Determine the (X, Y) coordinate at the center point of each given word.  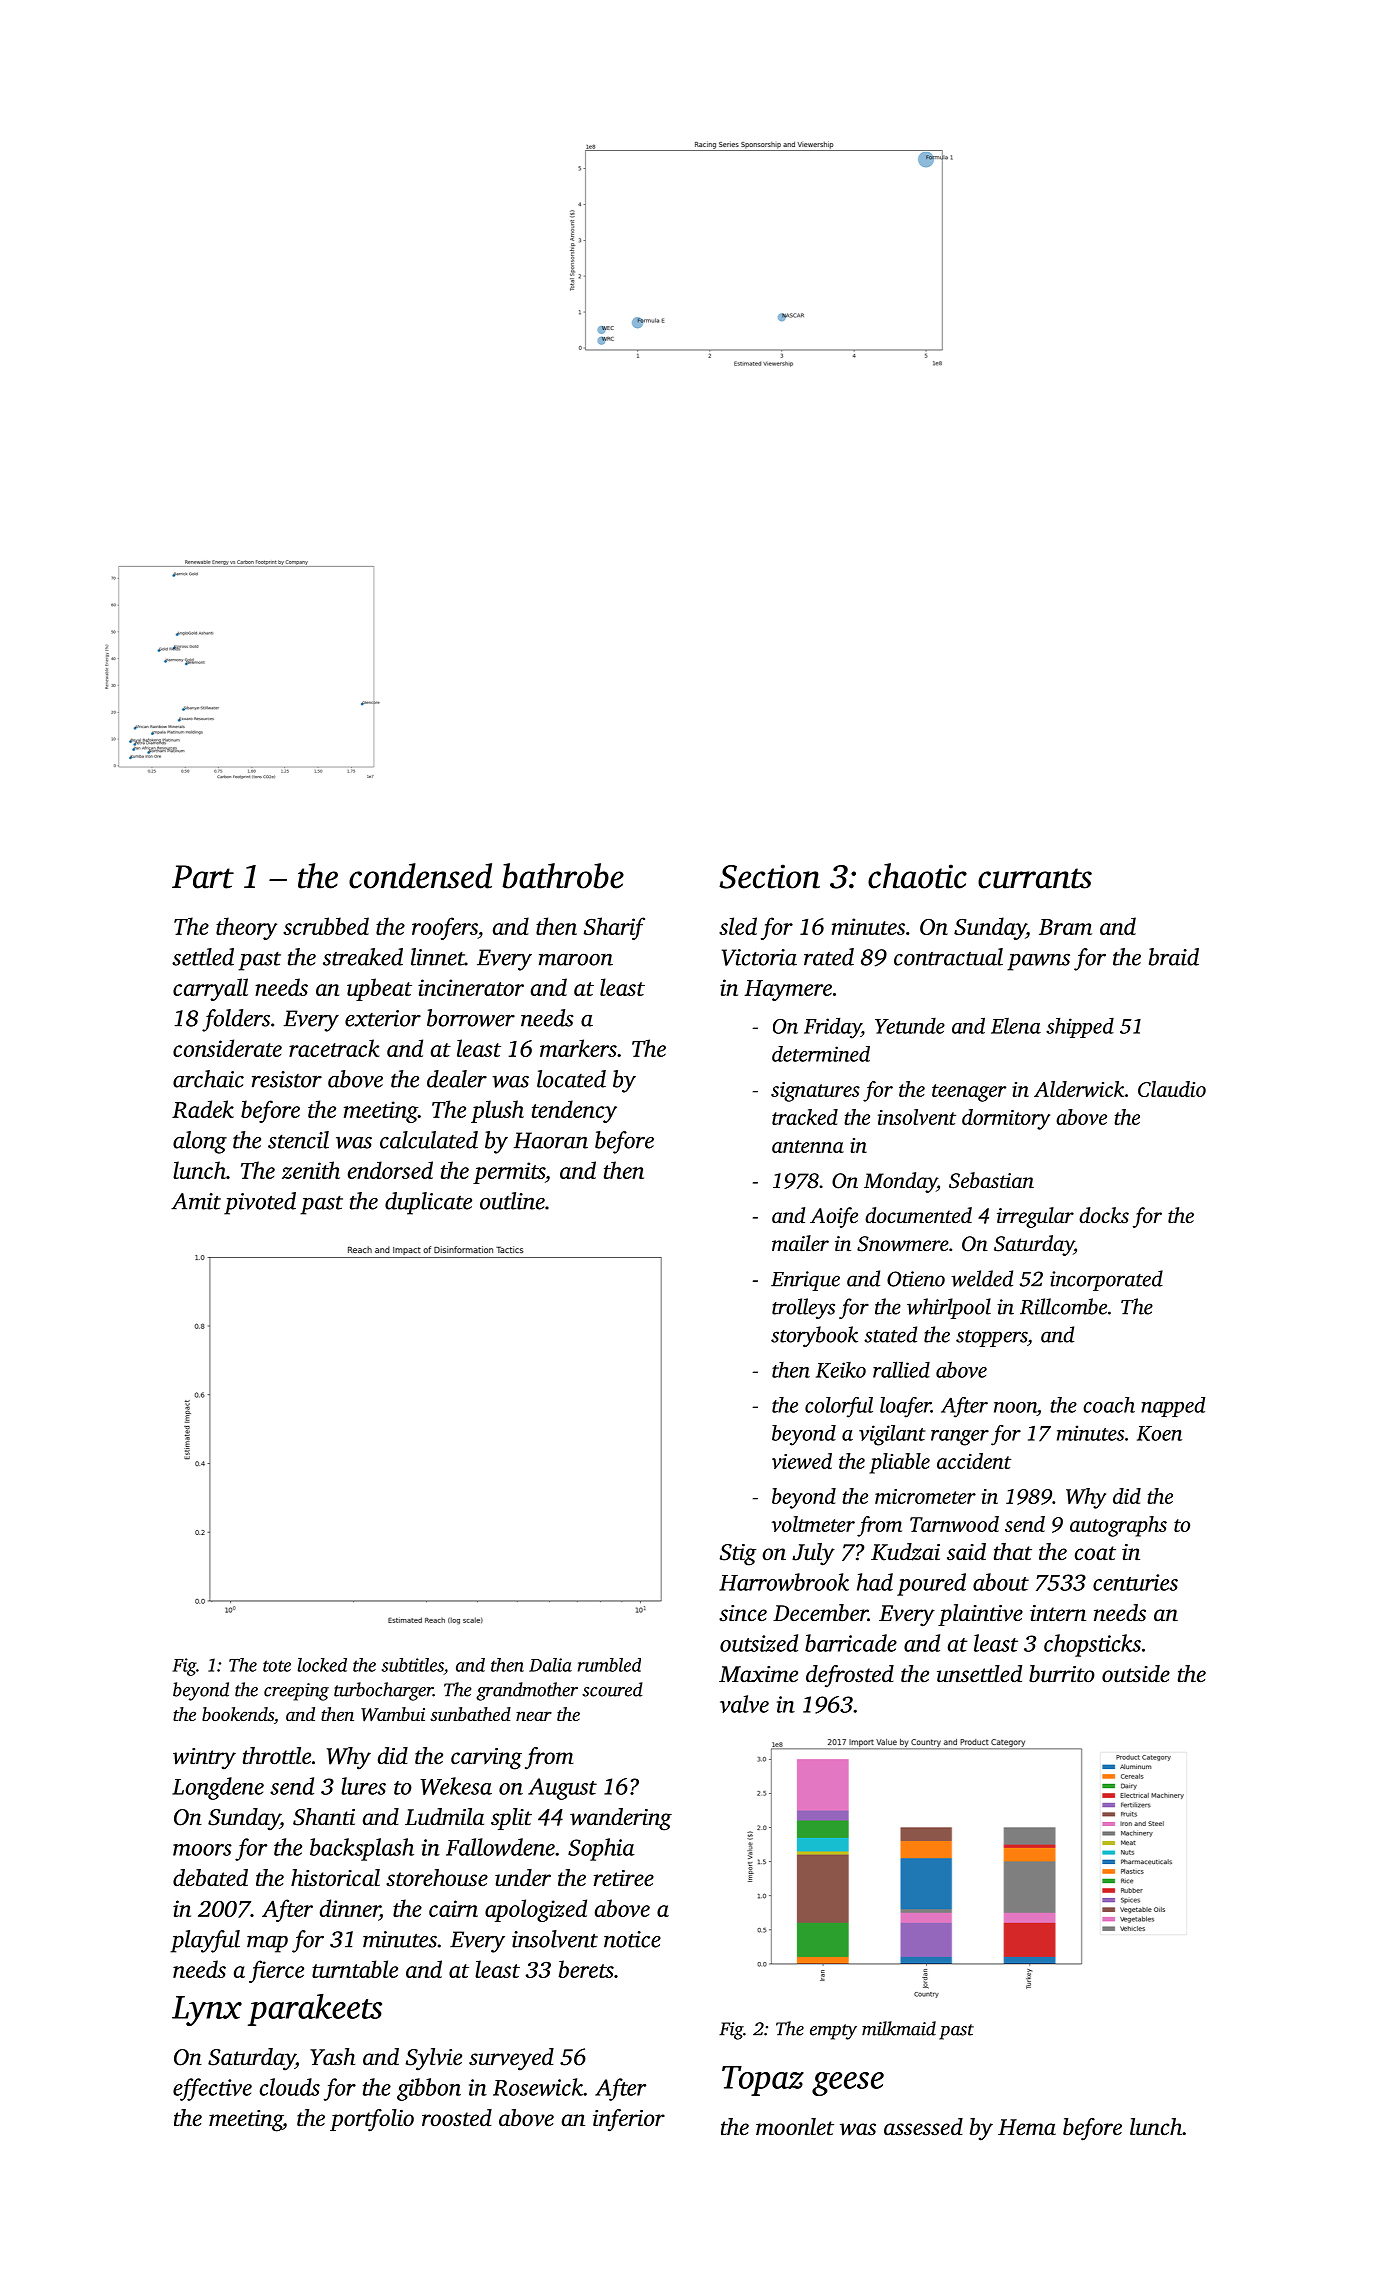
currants (1035, 878)
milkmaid (899, 2028)
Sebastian (991, 1180)
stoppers (991, 1338)
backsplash (362, 1849)
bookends (238, 1714)
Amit (196, 1201)
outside (1136, 1674)
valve (744, 1704)
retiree (624, 1878)
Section (769, 876)
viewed (802, 1461)
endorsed (390, 1170)
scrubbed (326, 926)
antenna (808, 1146)
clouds (290, 2087)
